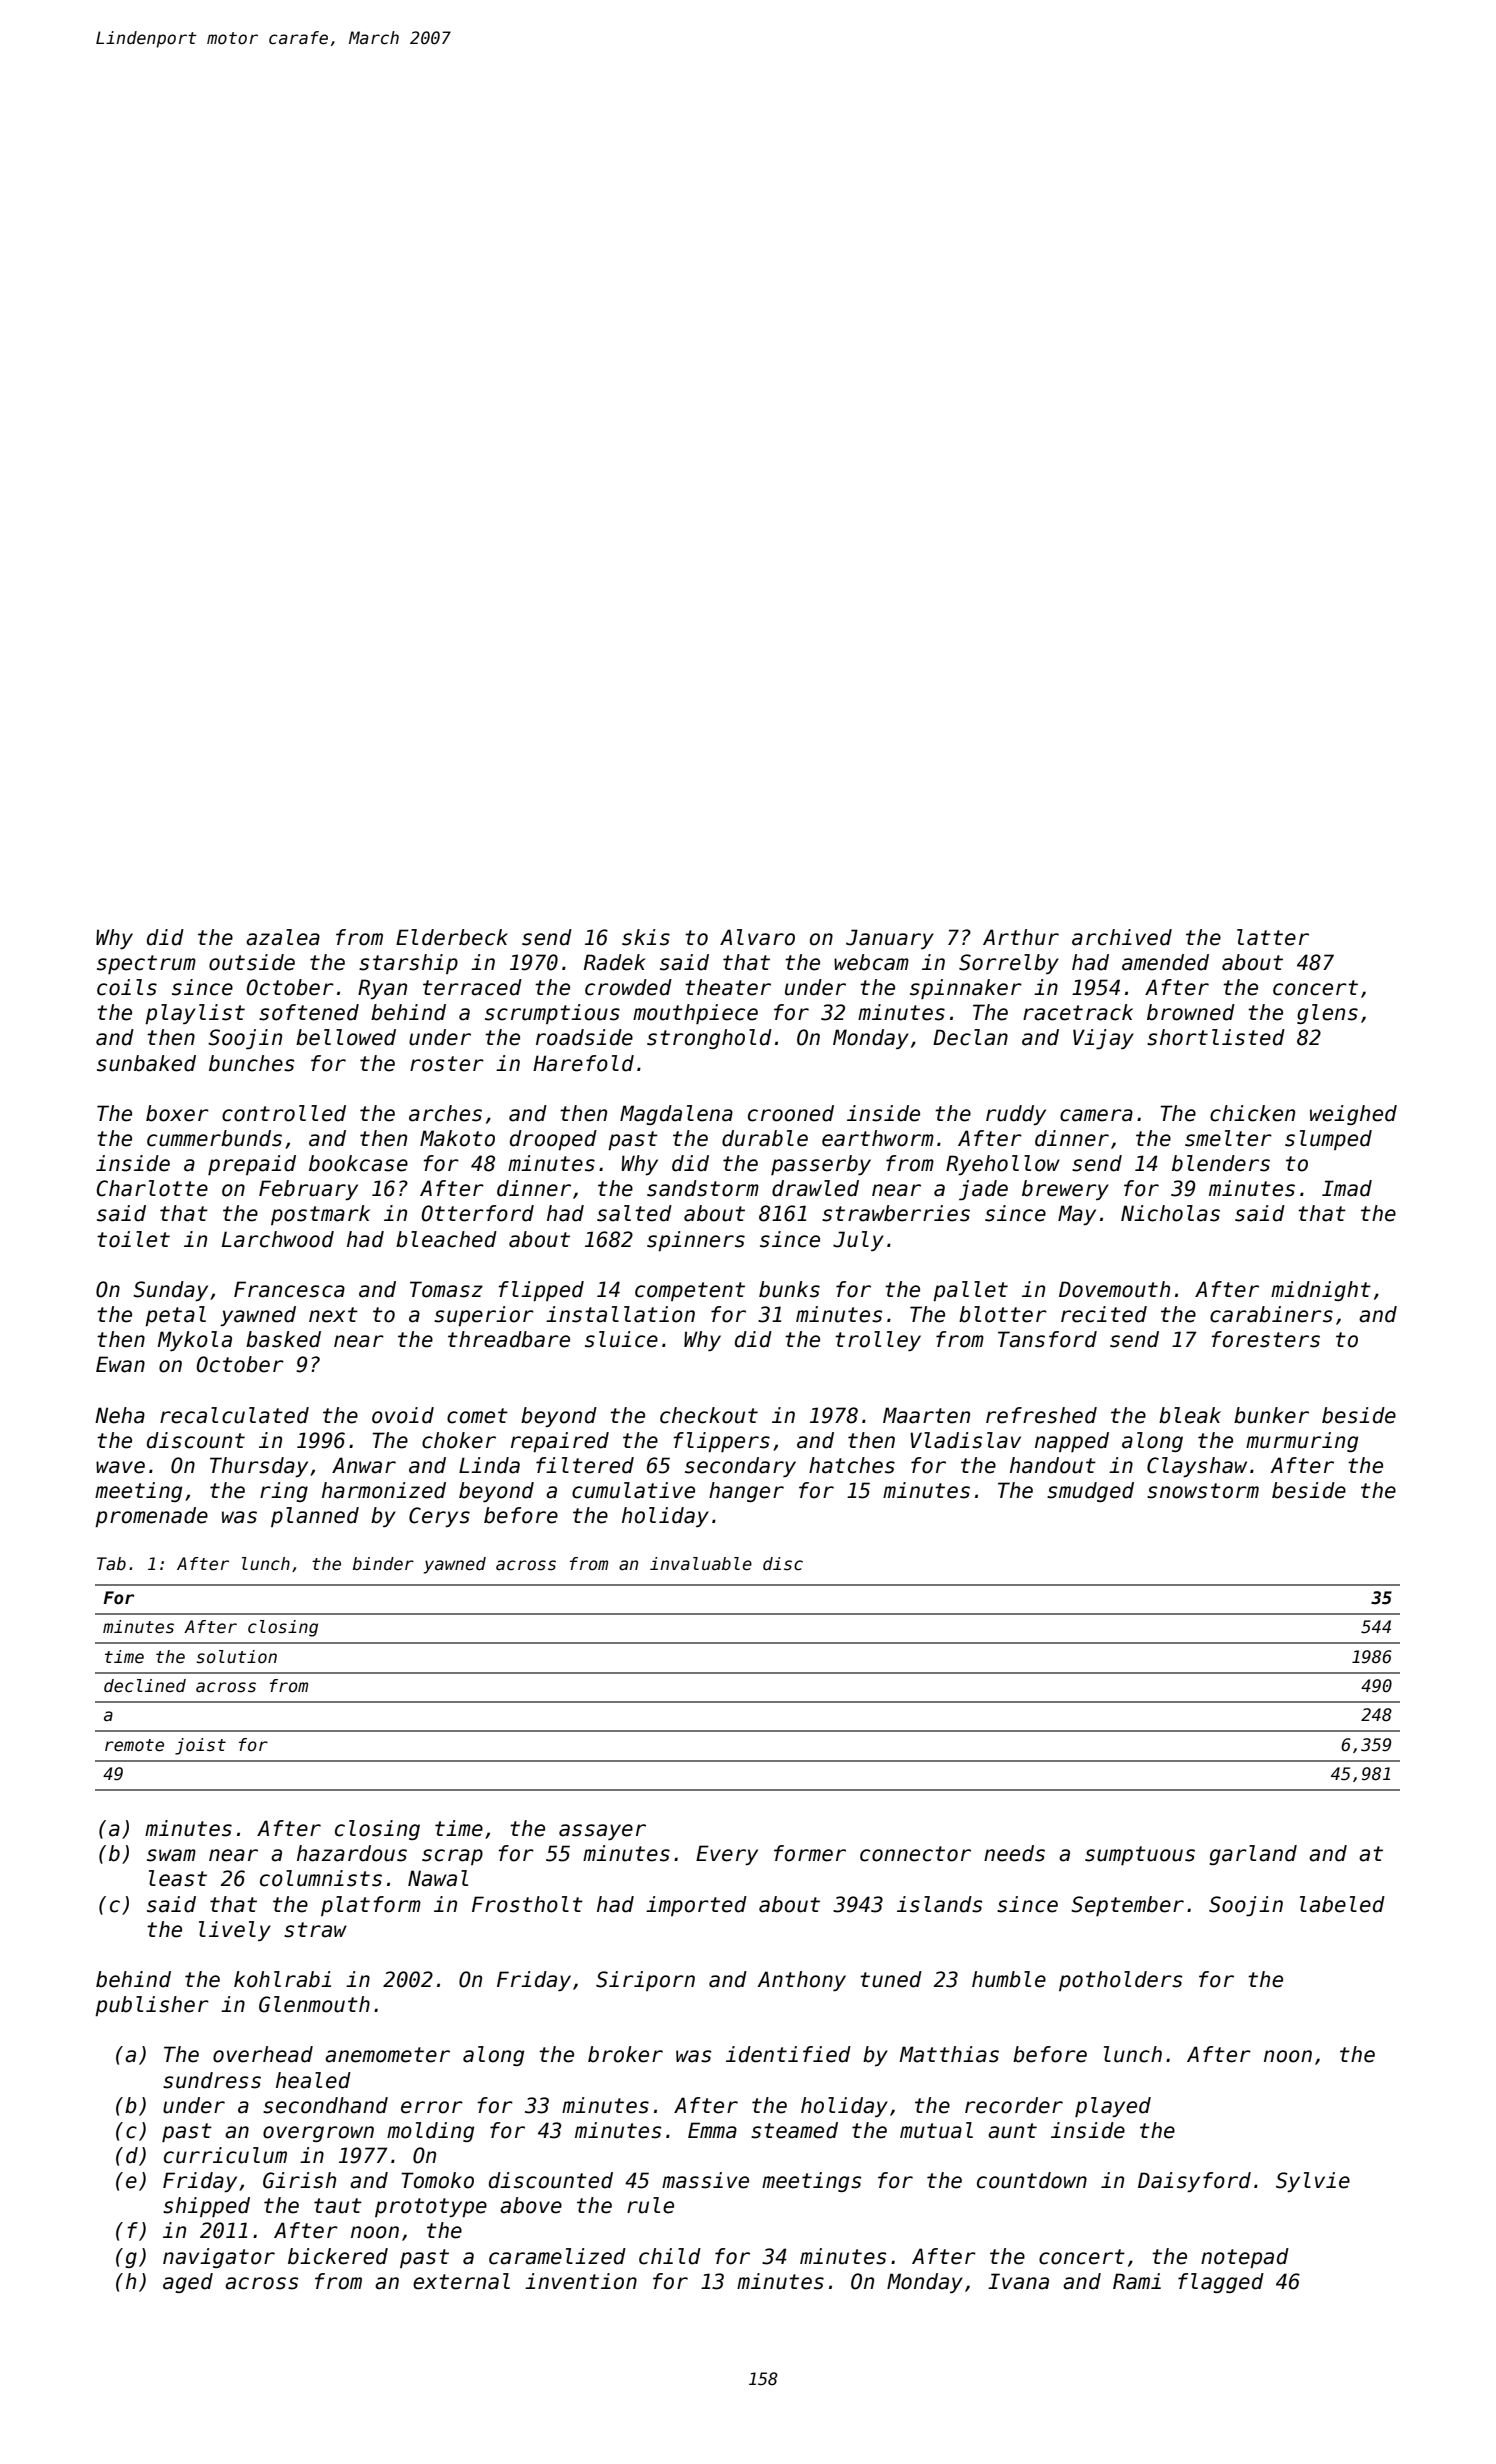 The width and height of the screenshot is (1496, 2464). I want to click on hanger, so click(746, 1492).
